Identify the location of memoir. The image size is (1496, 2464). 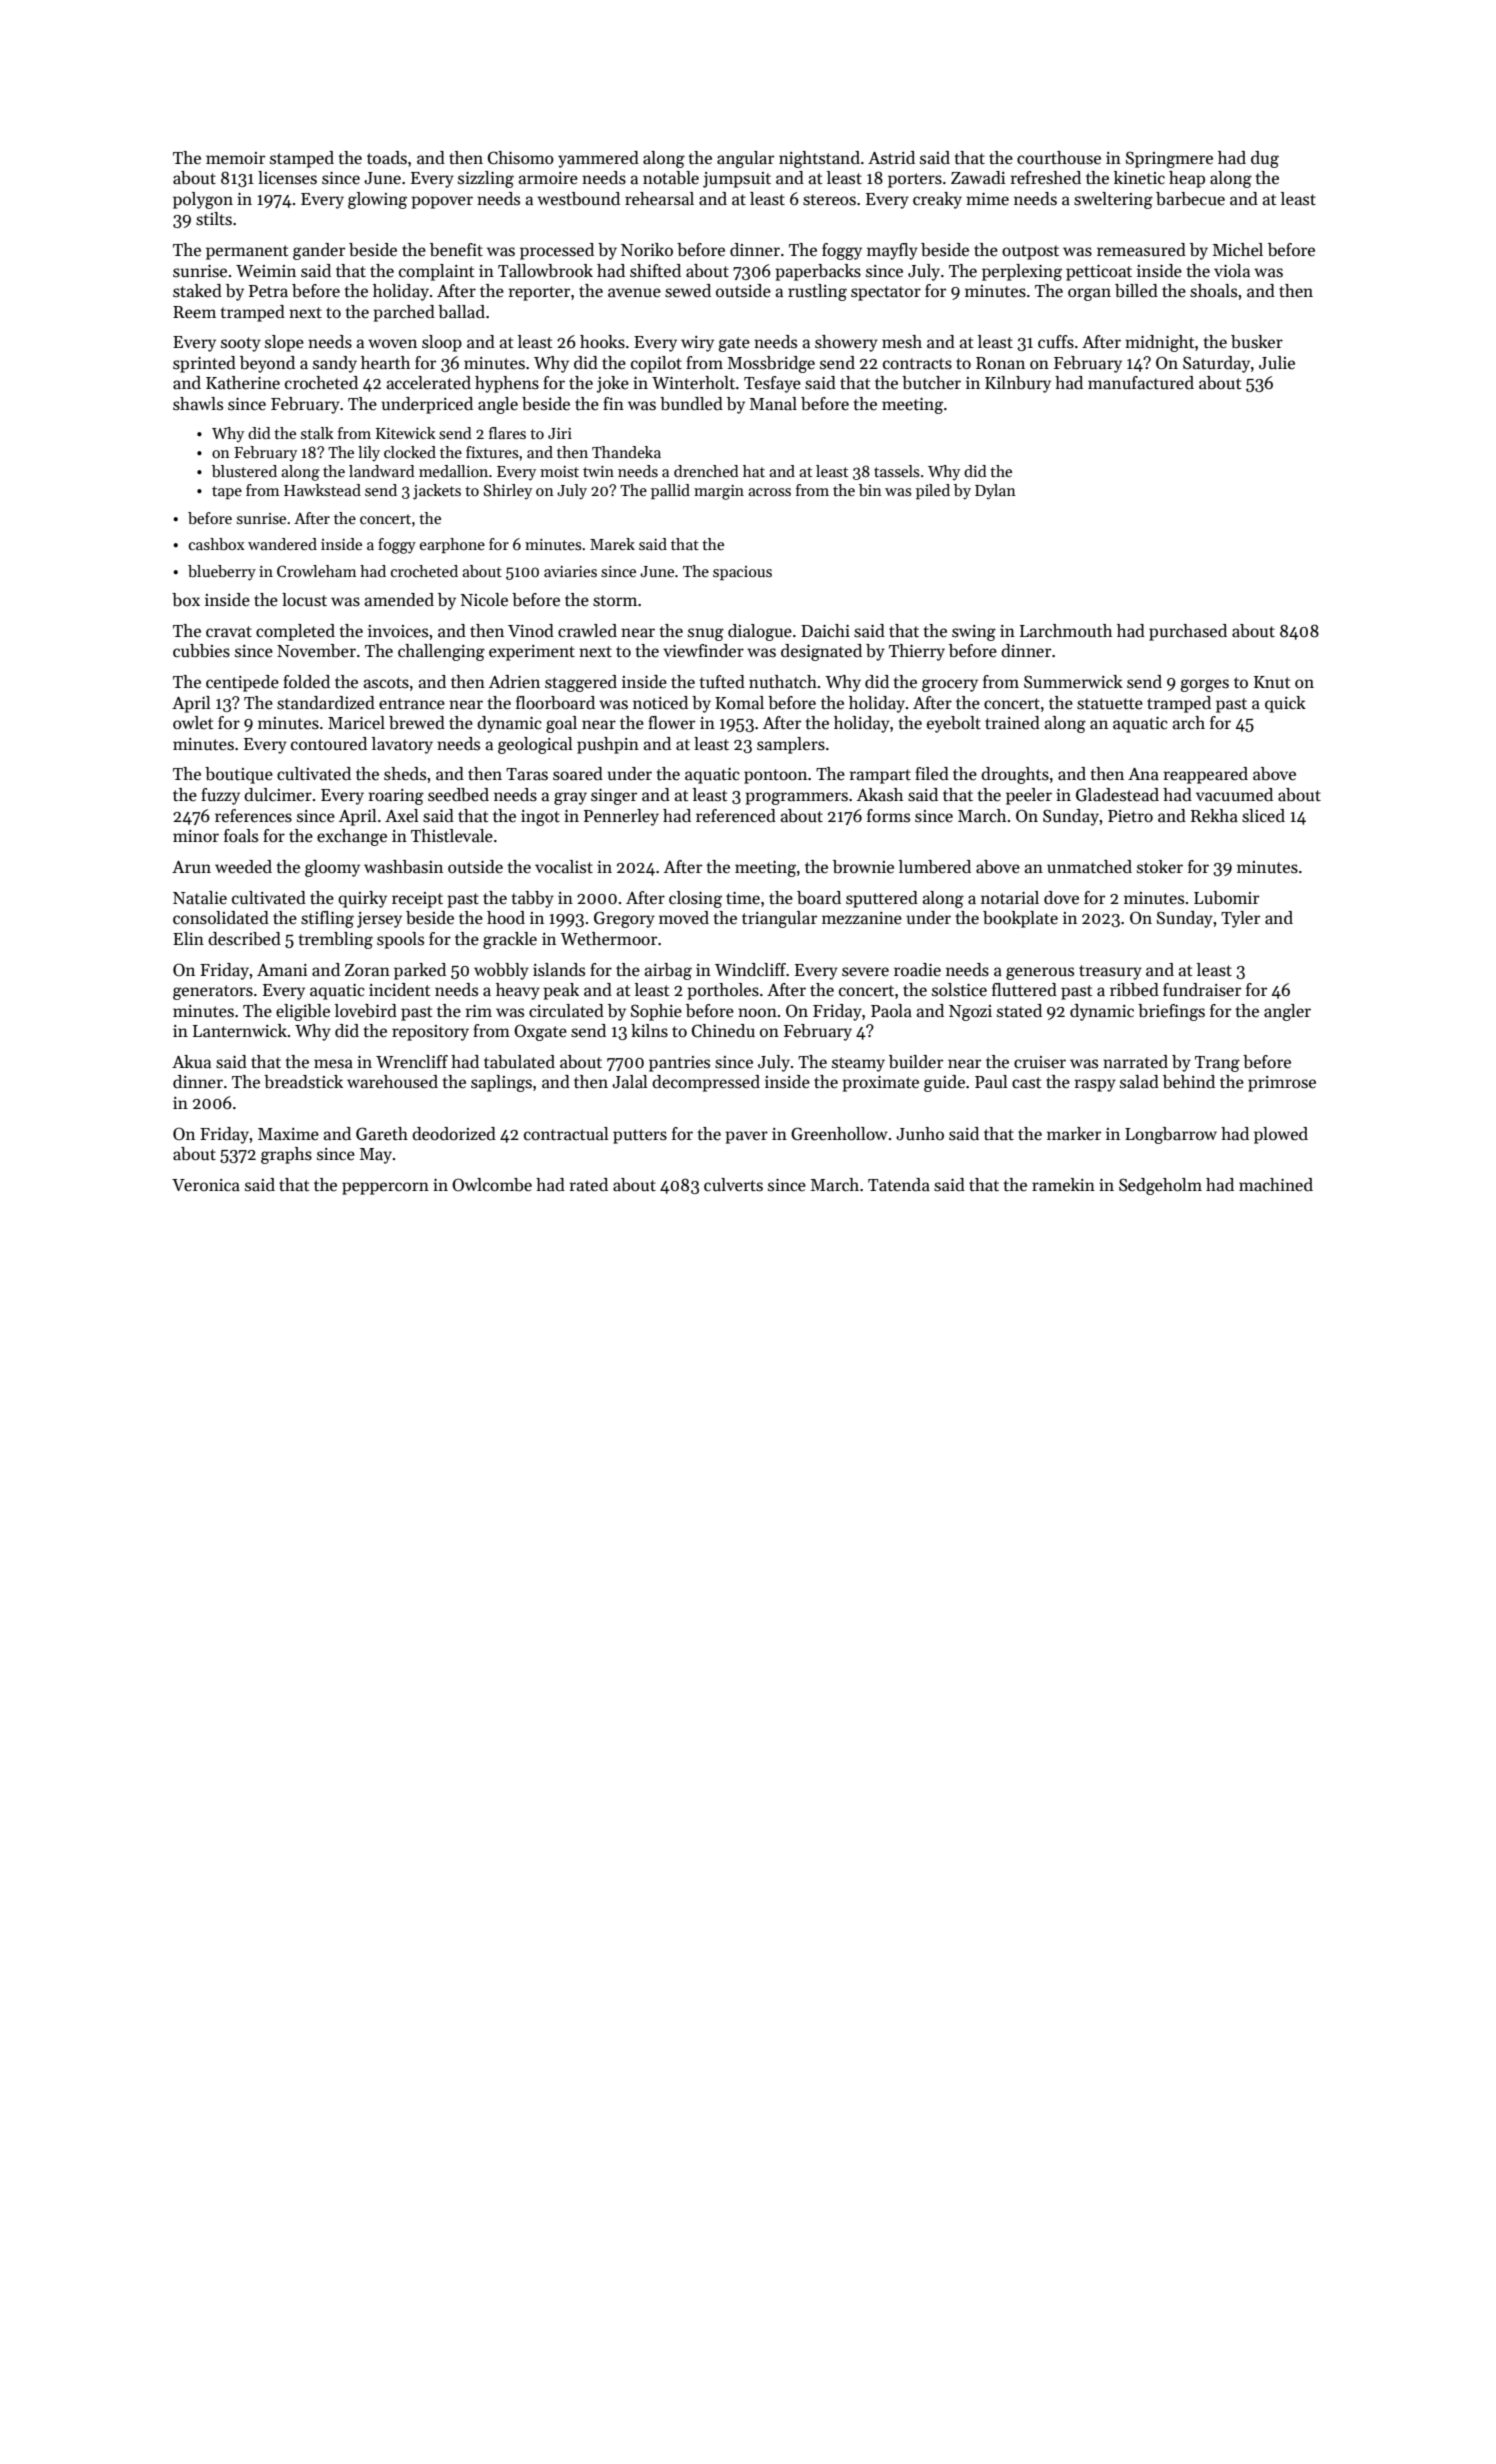
(235, 158).
